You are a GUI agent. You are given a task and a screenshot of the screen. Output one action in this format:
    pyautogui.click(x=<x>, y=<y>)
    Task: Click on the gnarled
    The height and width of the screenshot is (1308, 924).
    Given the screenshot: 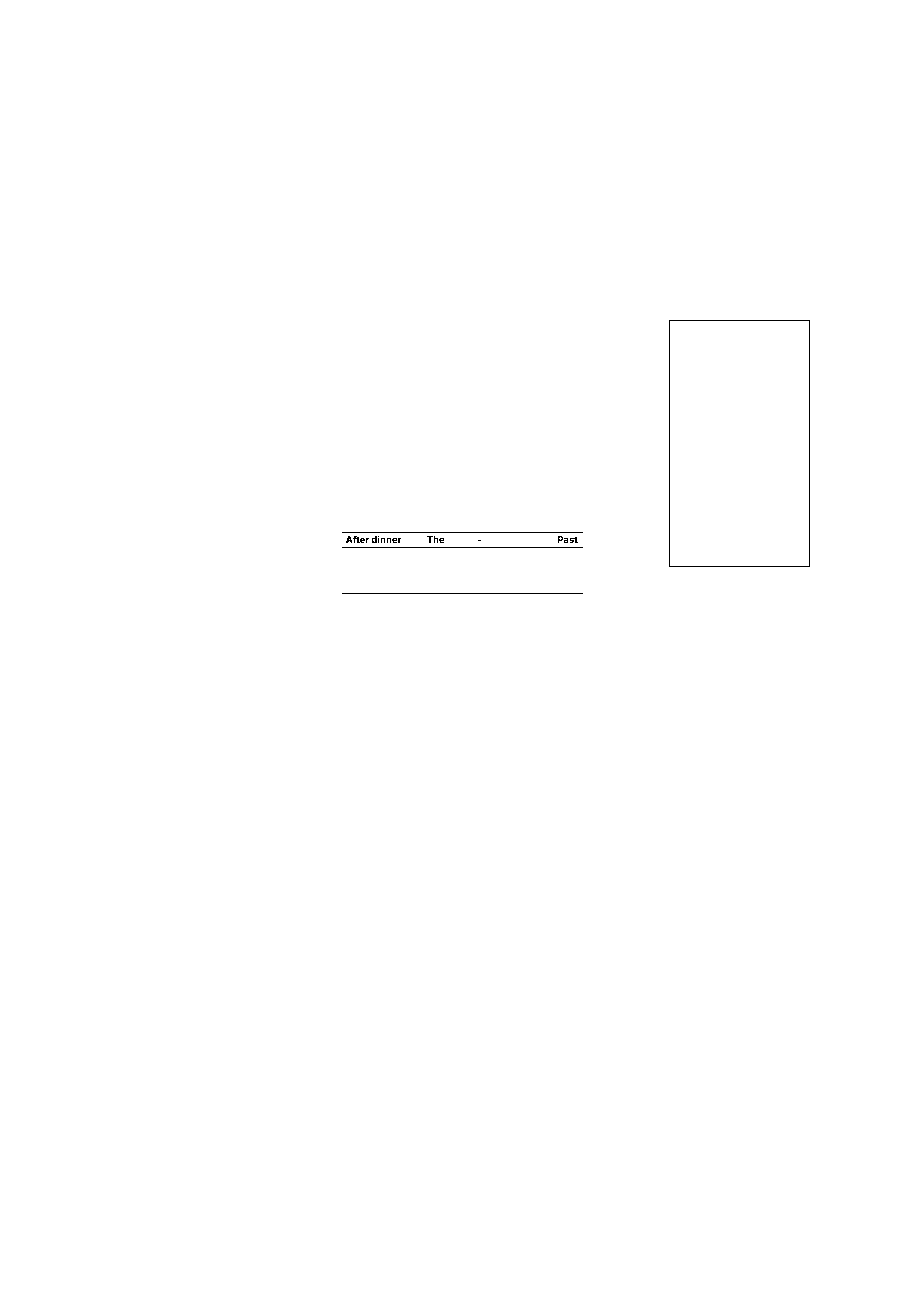 What is the action you would take?
    pyautogui.click(x=167, y=296)
